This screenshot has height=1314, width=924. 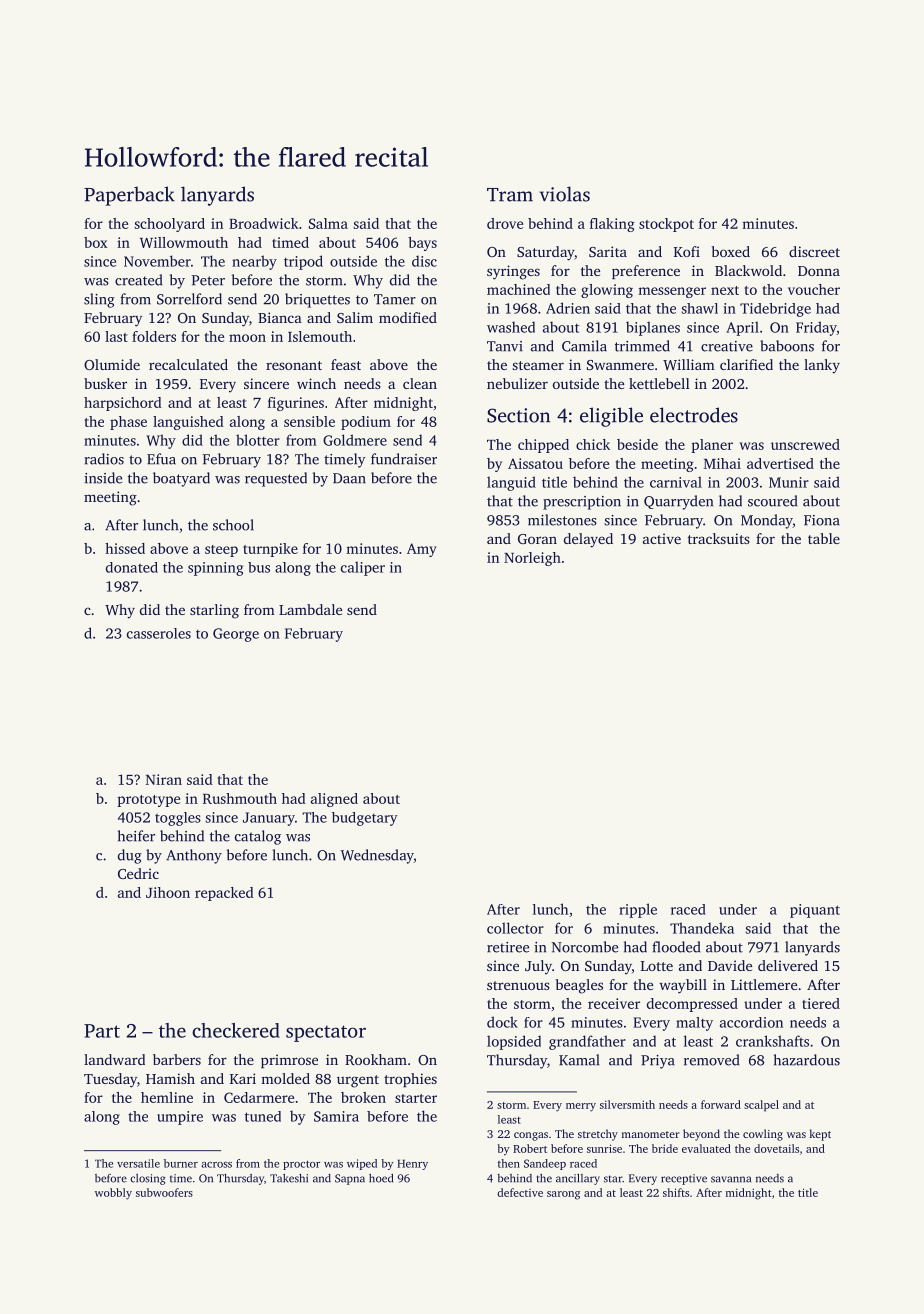 What do you see at coordinates (334, 800) in the screenshot?
I see `aligned` at bounding box center [334, 800].
